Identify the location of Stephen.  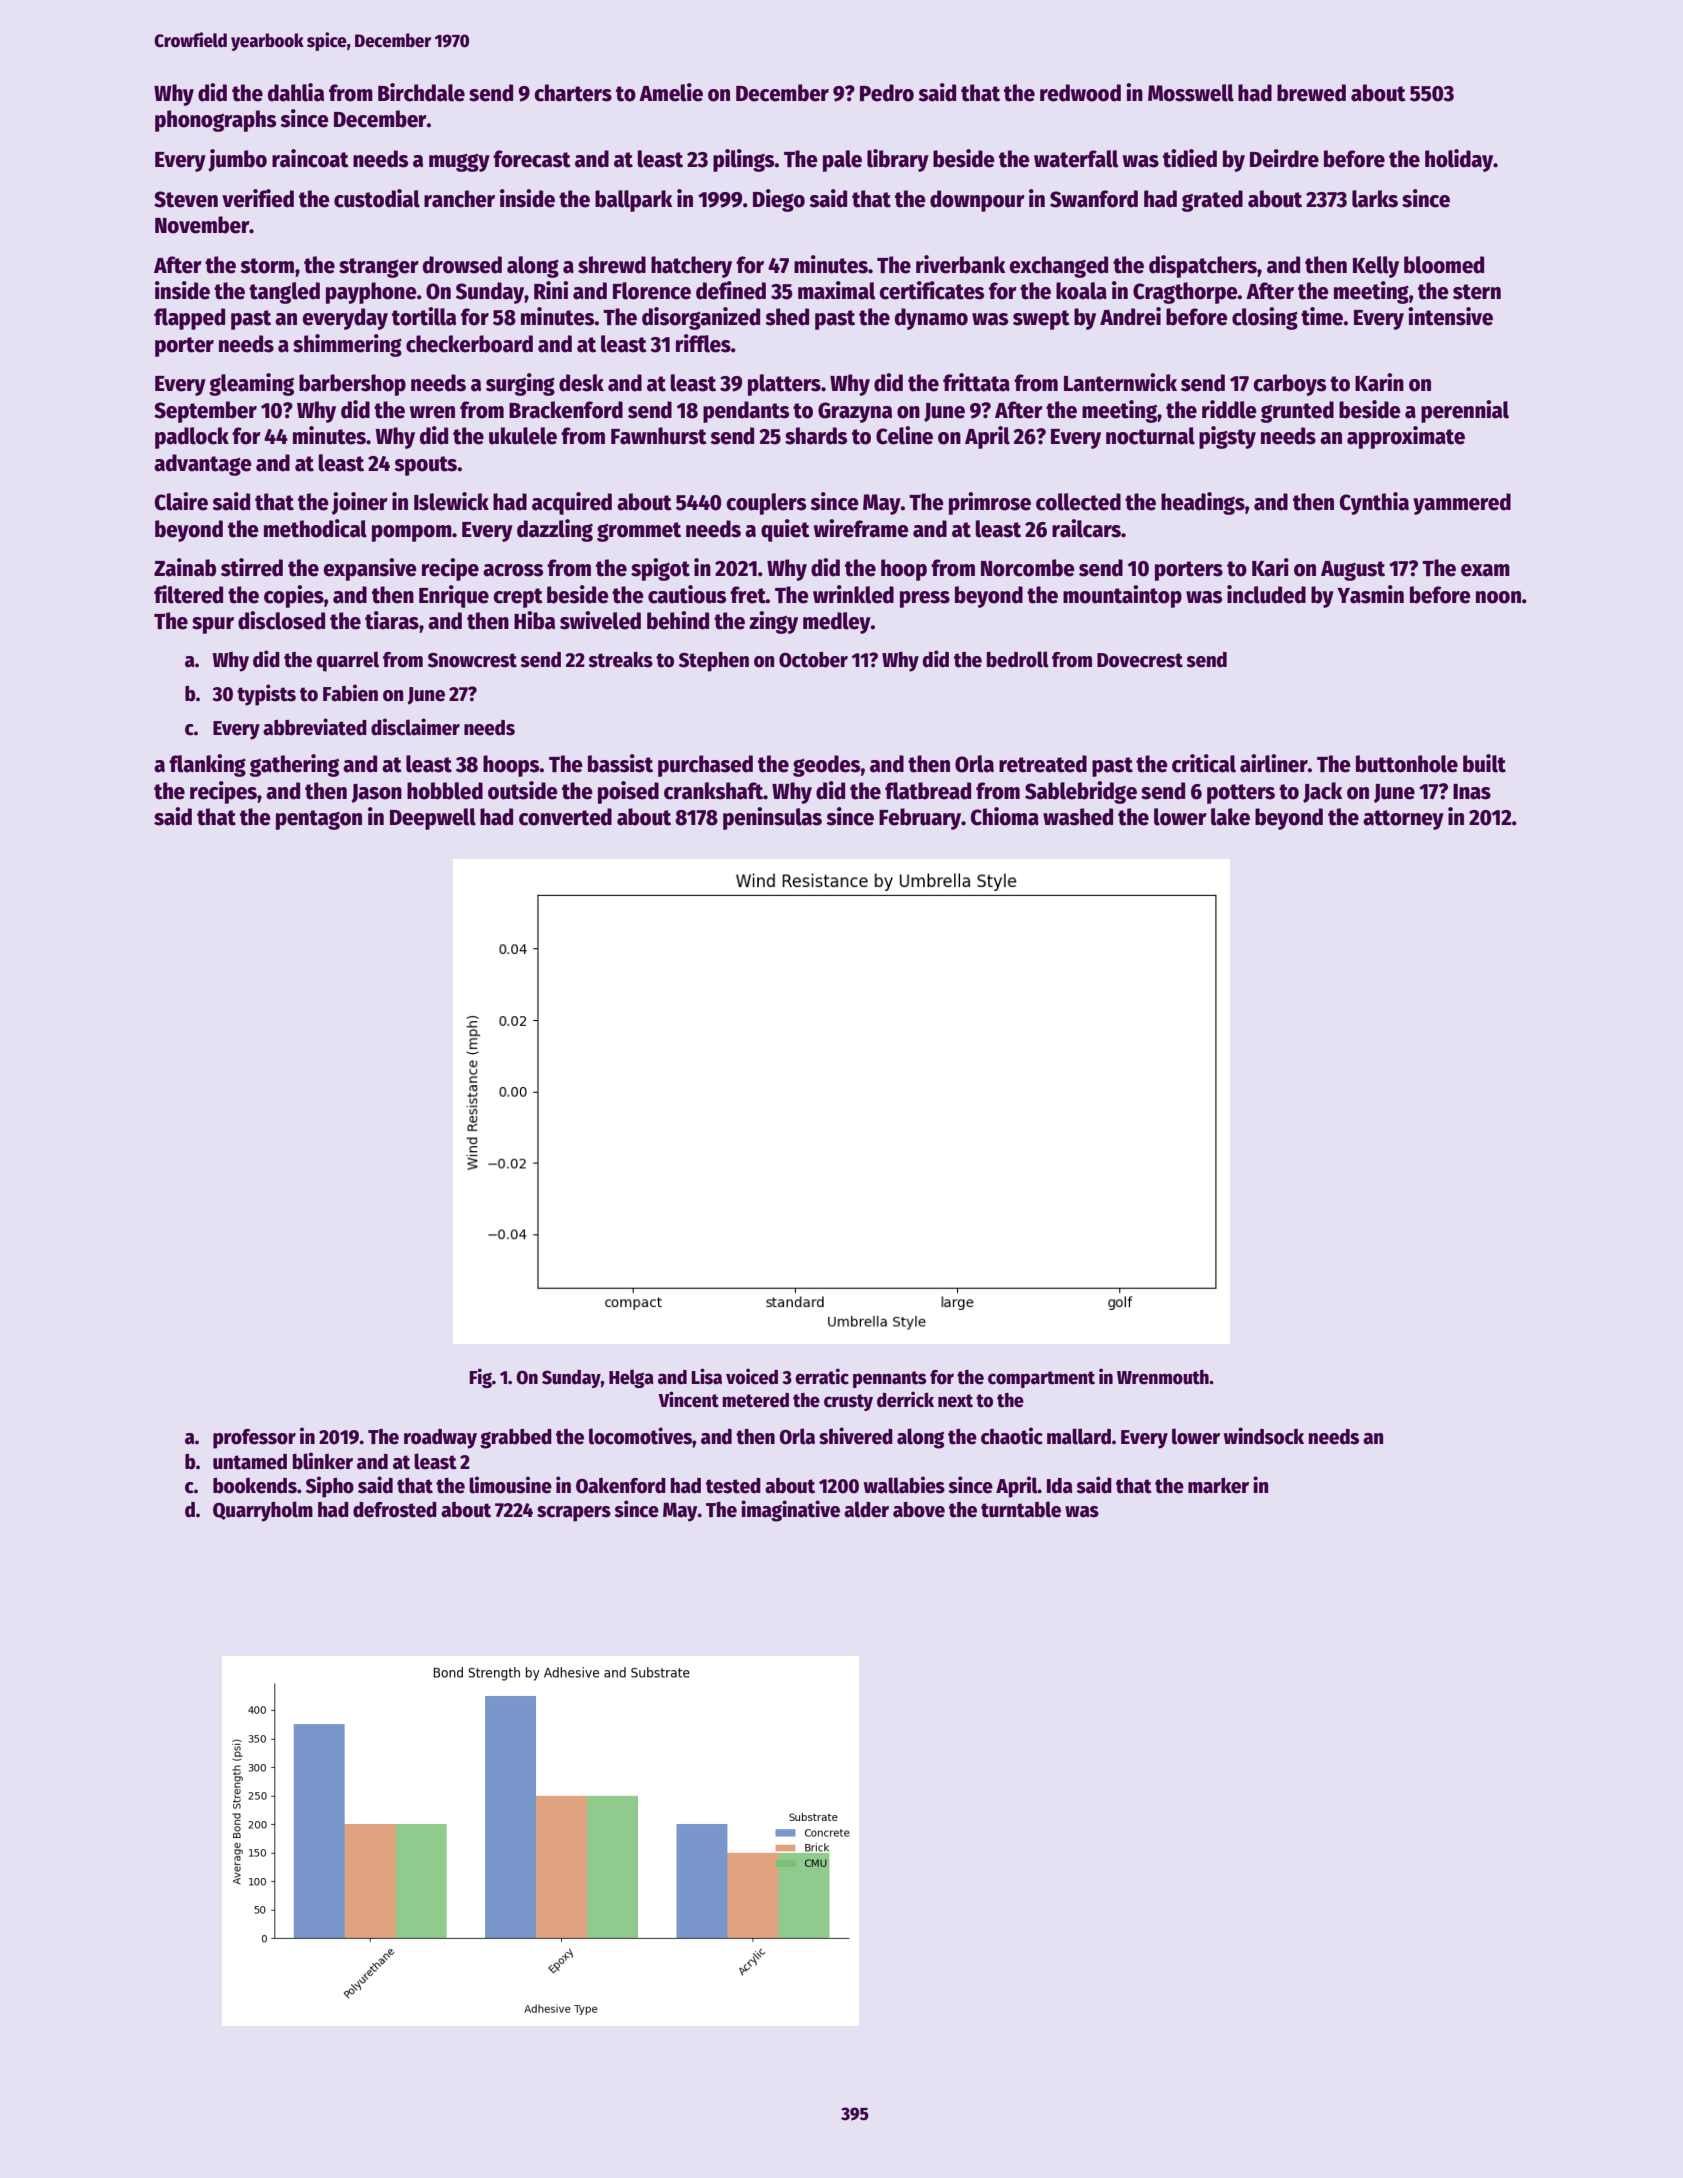
(714, 662).
